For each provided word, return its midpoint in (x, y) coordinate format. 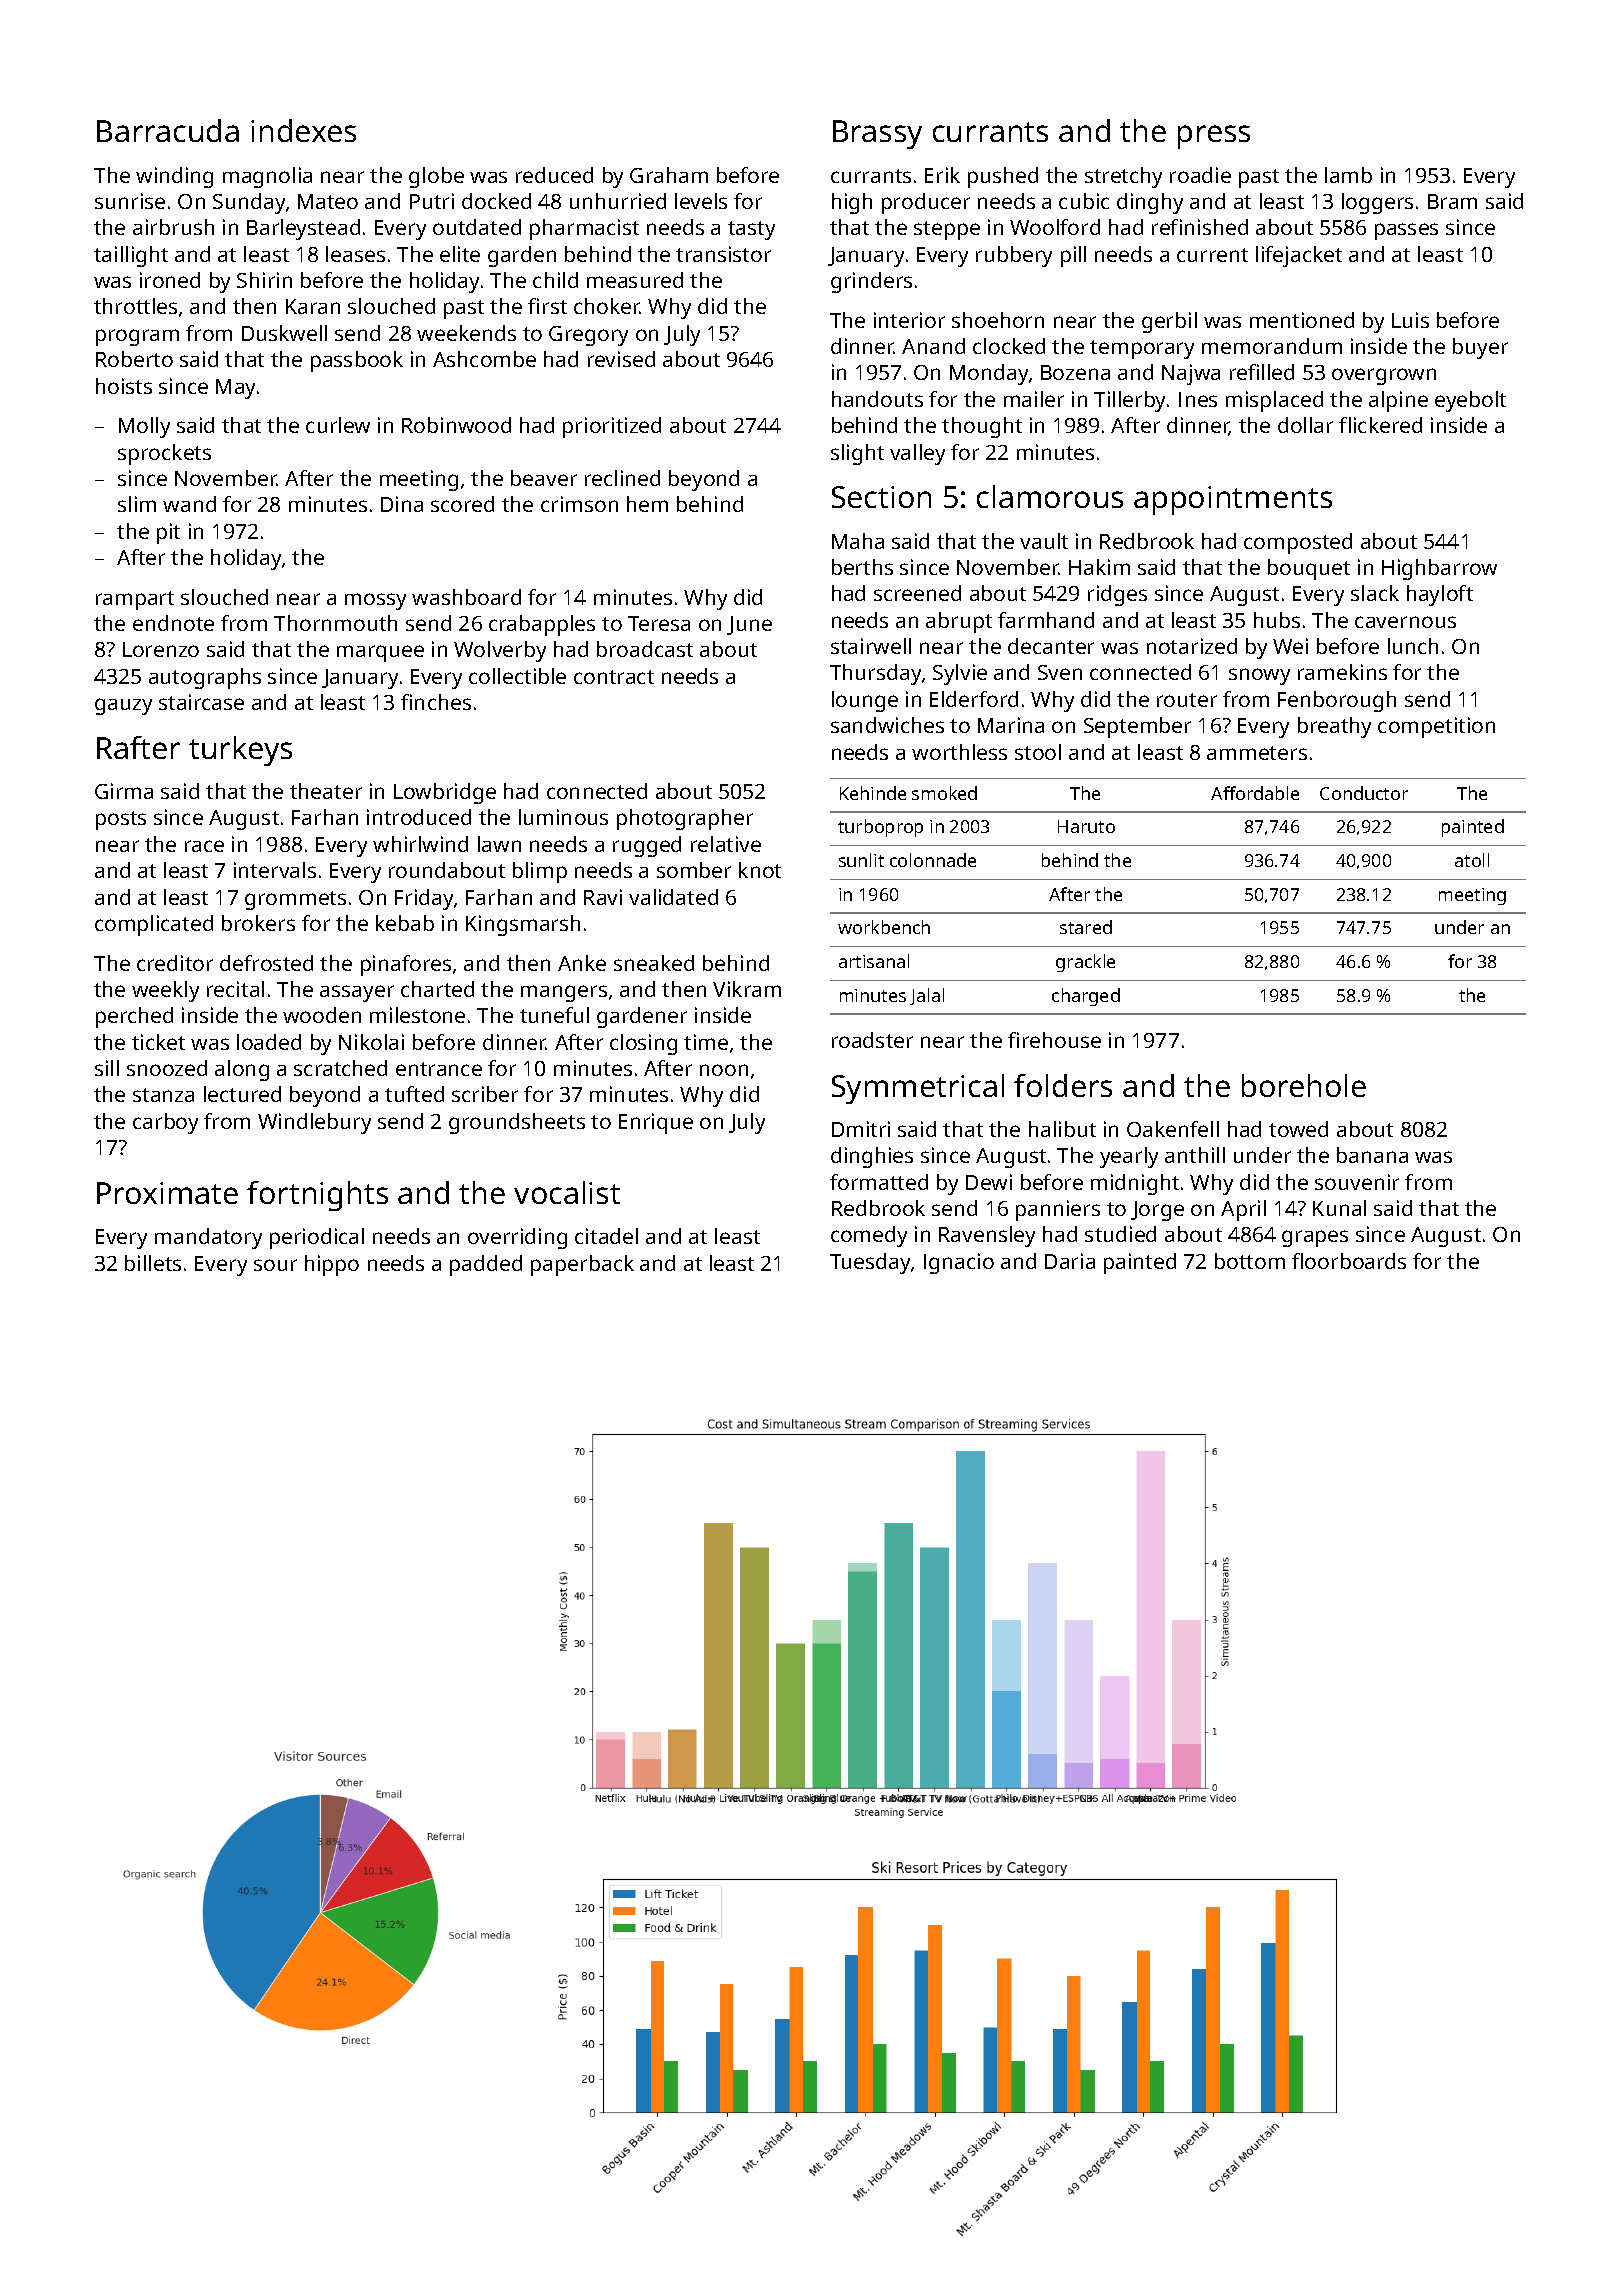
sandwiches (887, 725)
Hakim (1099, 567)
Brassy (877, 134)
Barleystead (303, 229)
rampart (135, 600)
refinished (1200, 227)
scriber (485, 1094)
